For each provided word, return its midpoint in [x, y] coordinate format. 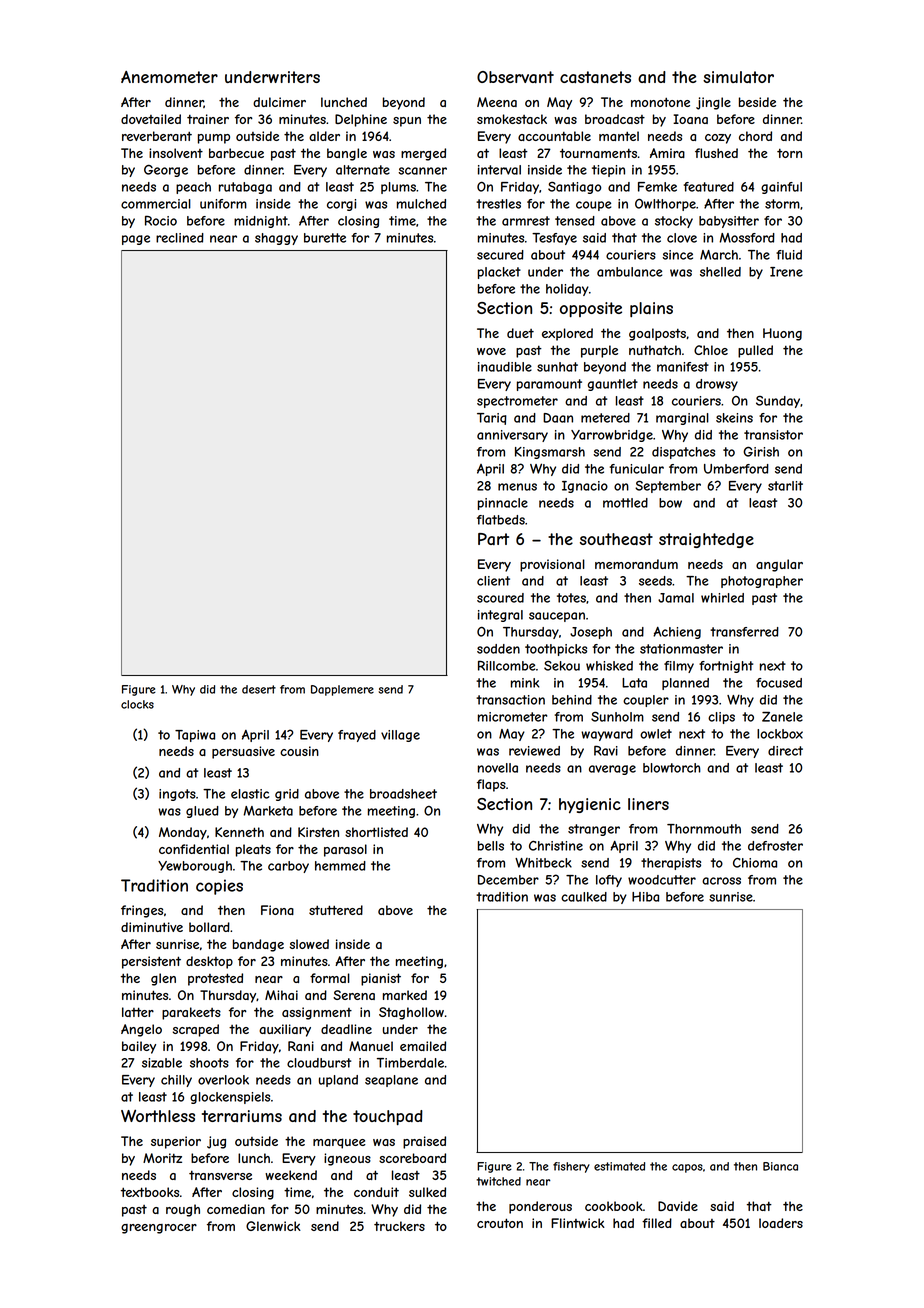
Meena [497, 102]
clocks [137, 704]
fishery [571, 1167]
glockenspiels [230, 1098]
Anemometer [169, 77]
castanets [595, 77]
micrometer [512, 717]
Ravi [606, 750]
